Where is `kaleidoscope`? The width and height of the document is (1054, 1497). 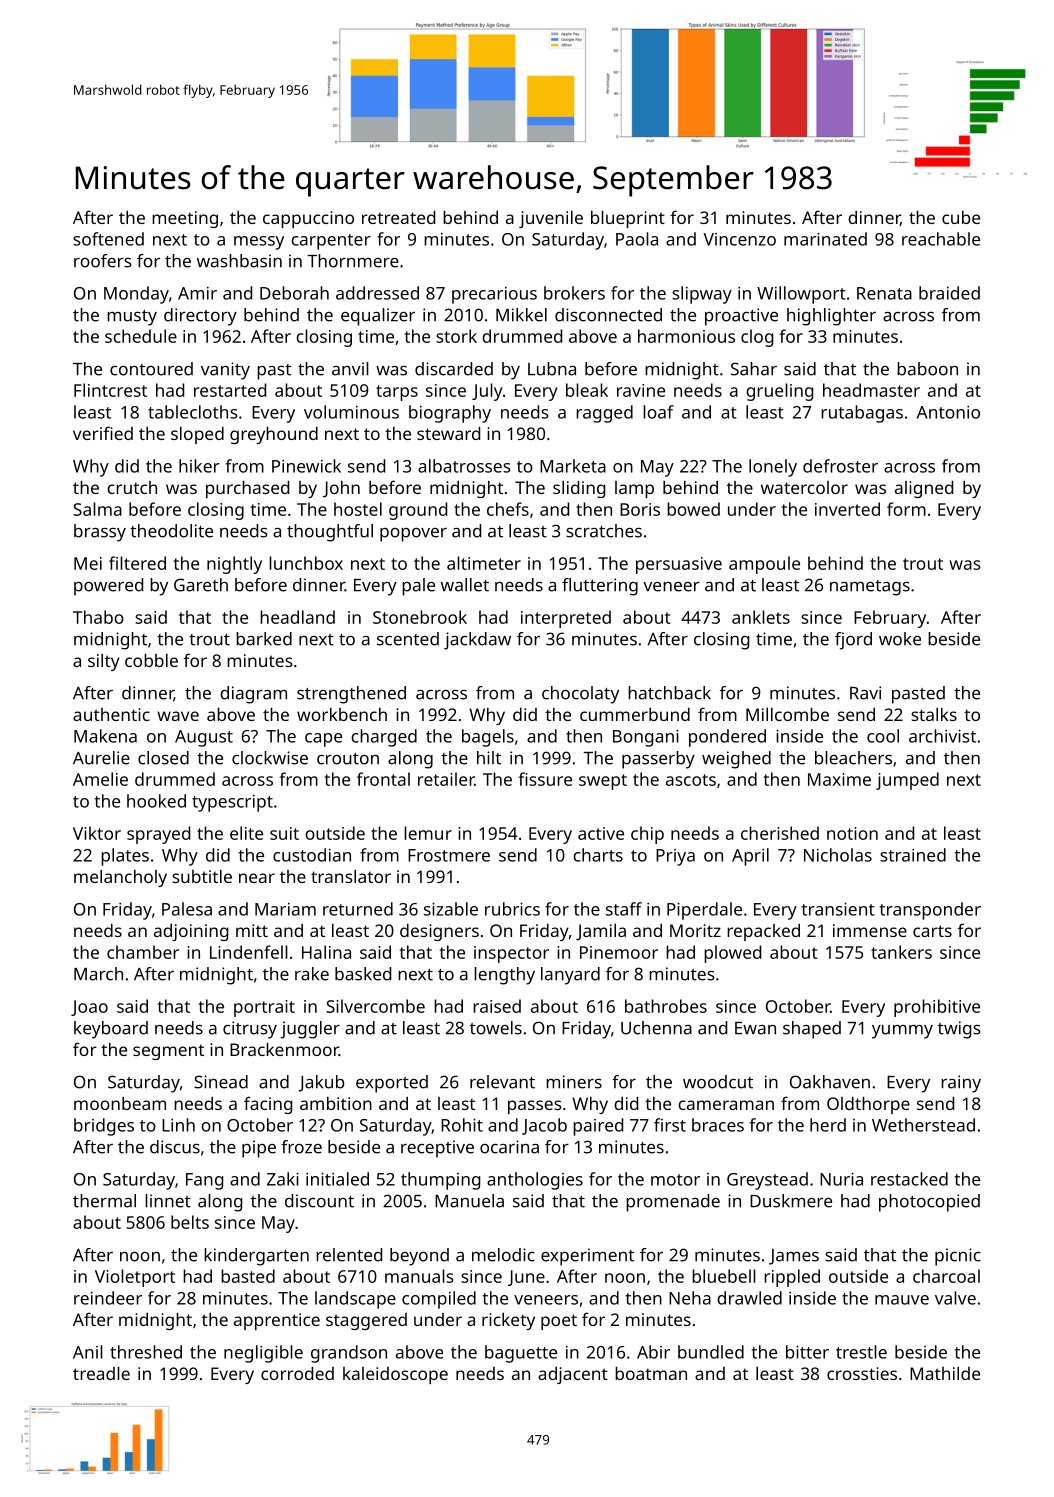 kaleidoscope is located at coordinates (395, 1375).
